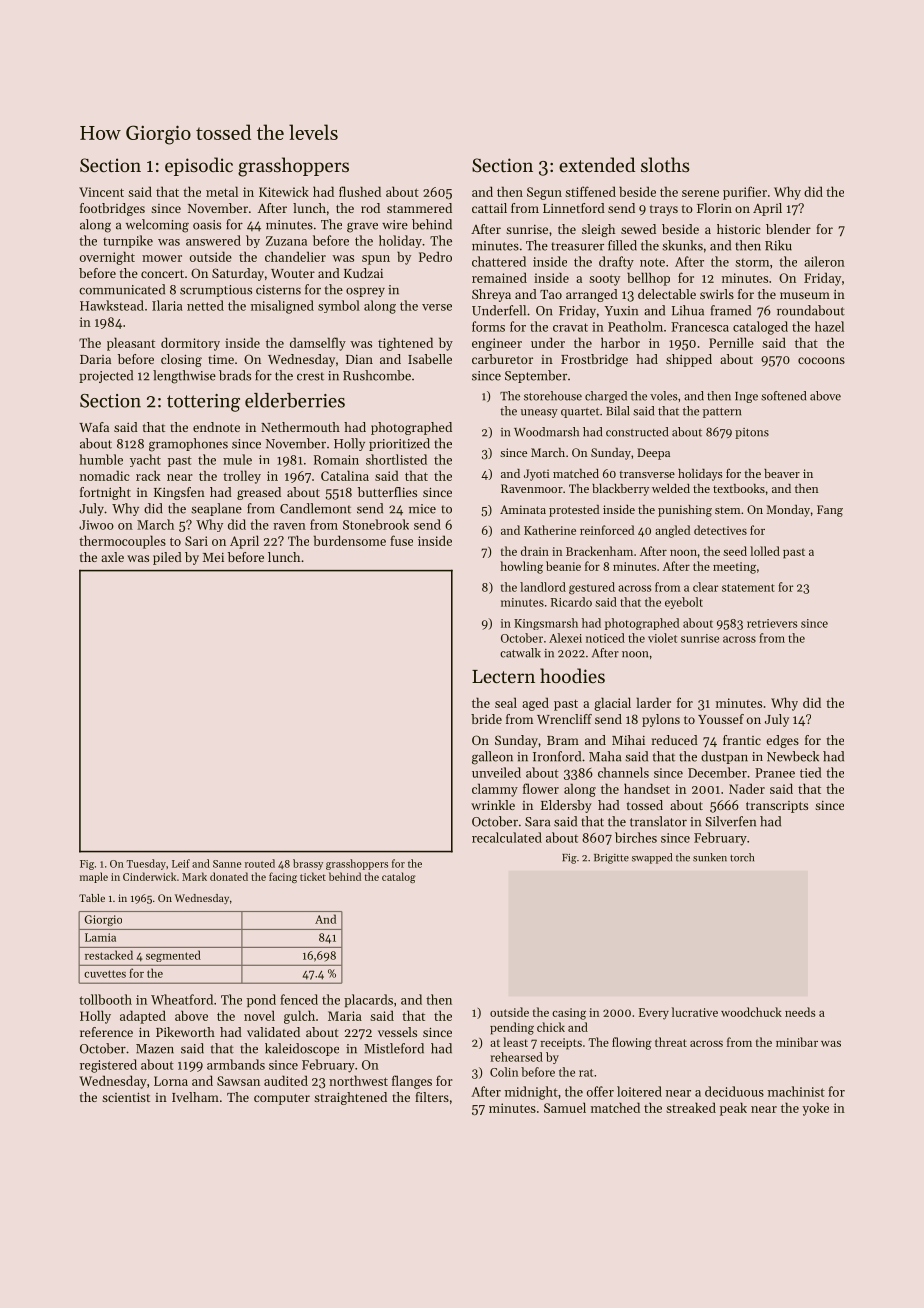 Image resolution: width=924 pixels, height=1308 pixels. Describe the element at coordinates (665, 164) in the page. I see `sloths` at that location.
